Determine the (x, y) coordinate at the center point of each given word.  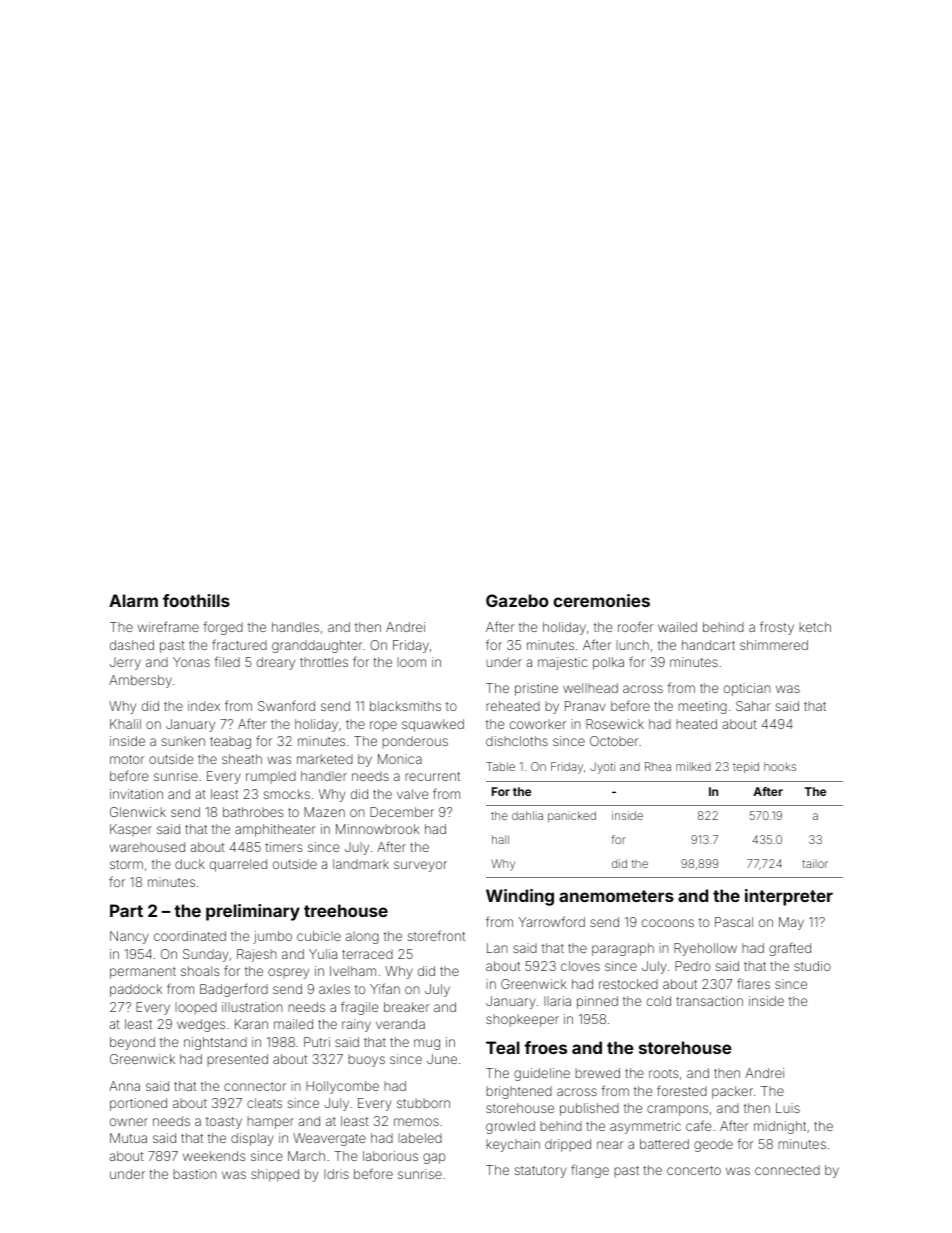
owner (129, 1122)
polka (608, 663)
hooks (780, 766)
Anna (124, 1086)
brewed (597, 1073)
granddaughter (317, 646)
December (402, 812)
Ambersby (140, 681)
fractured (239, 644)
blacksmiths (405, 706)
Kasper (131, 830)
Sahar (753, 706)
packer (732, 1092)
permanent (143, 973)
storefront (436, 935)
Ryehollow (705, 949)
